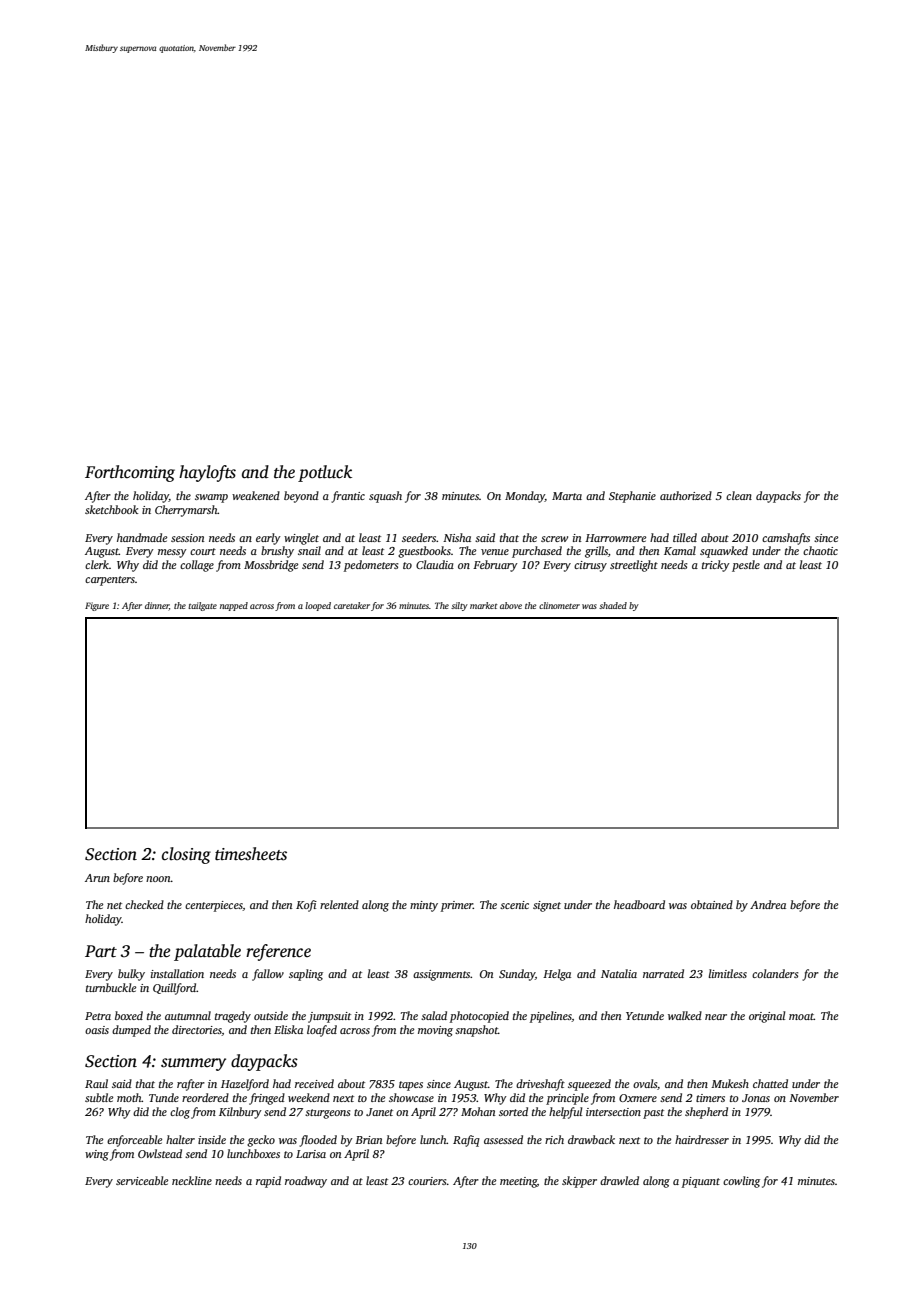  Describe the element at coordinates (142, 1180) in the image. I see `serviceable` at that location.
